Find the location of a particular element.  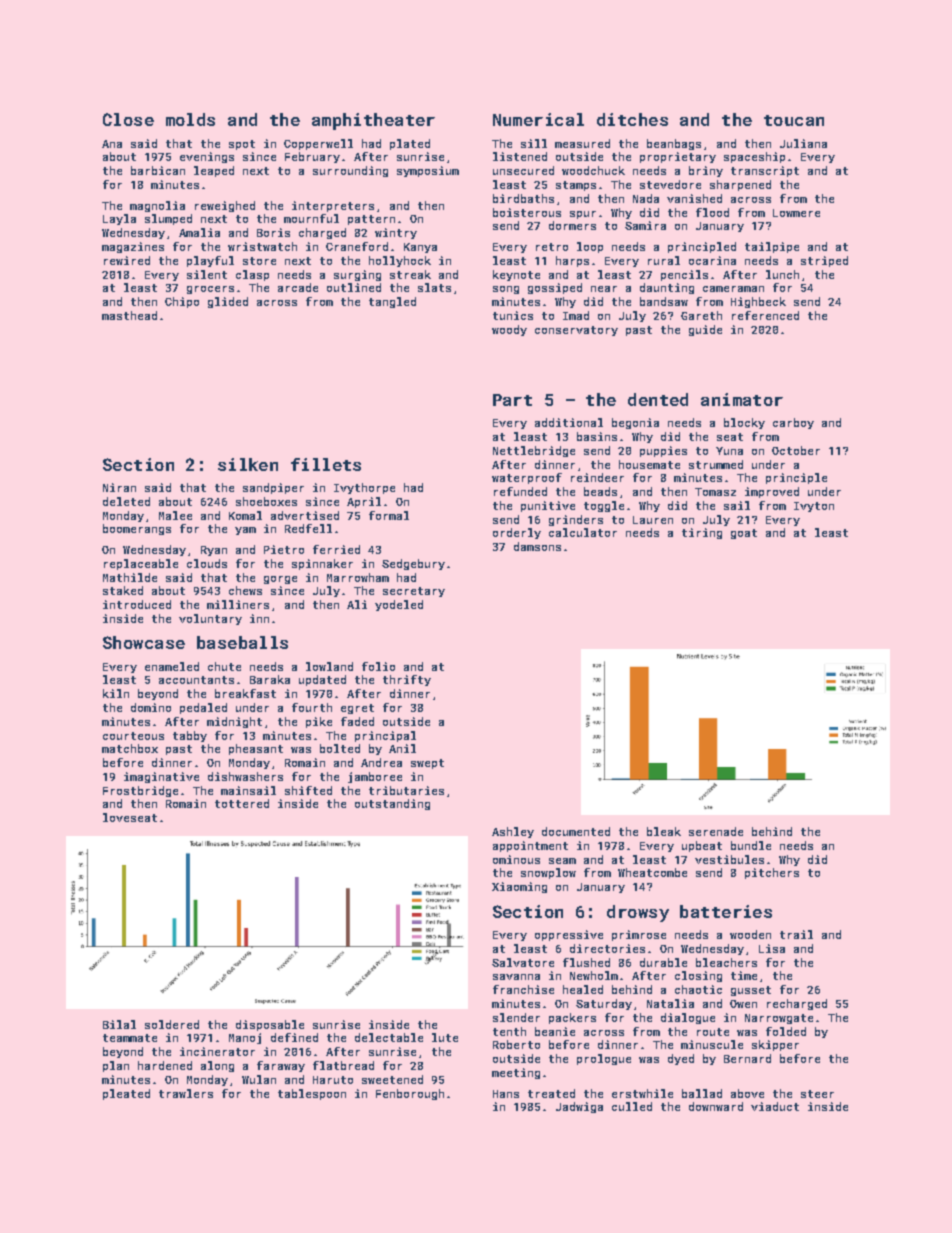

referenced is located at coordinates (765, 315).
